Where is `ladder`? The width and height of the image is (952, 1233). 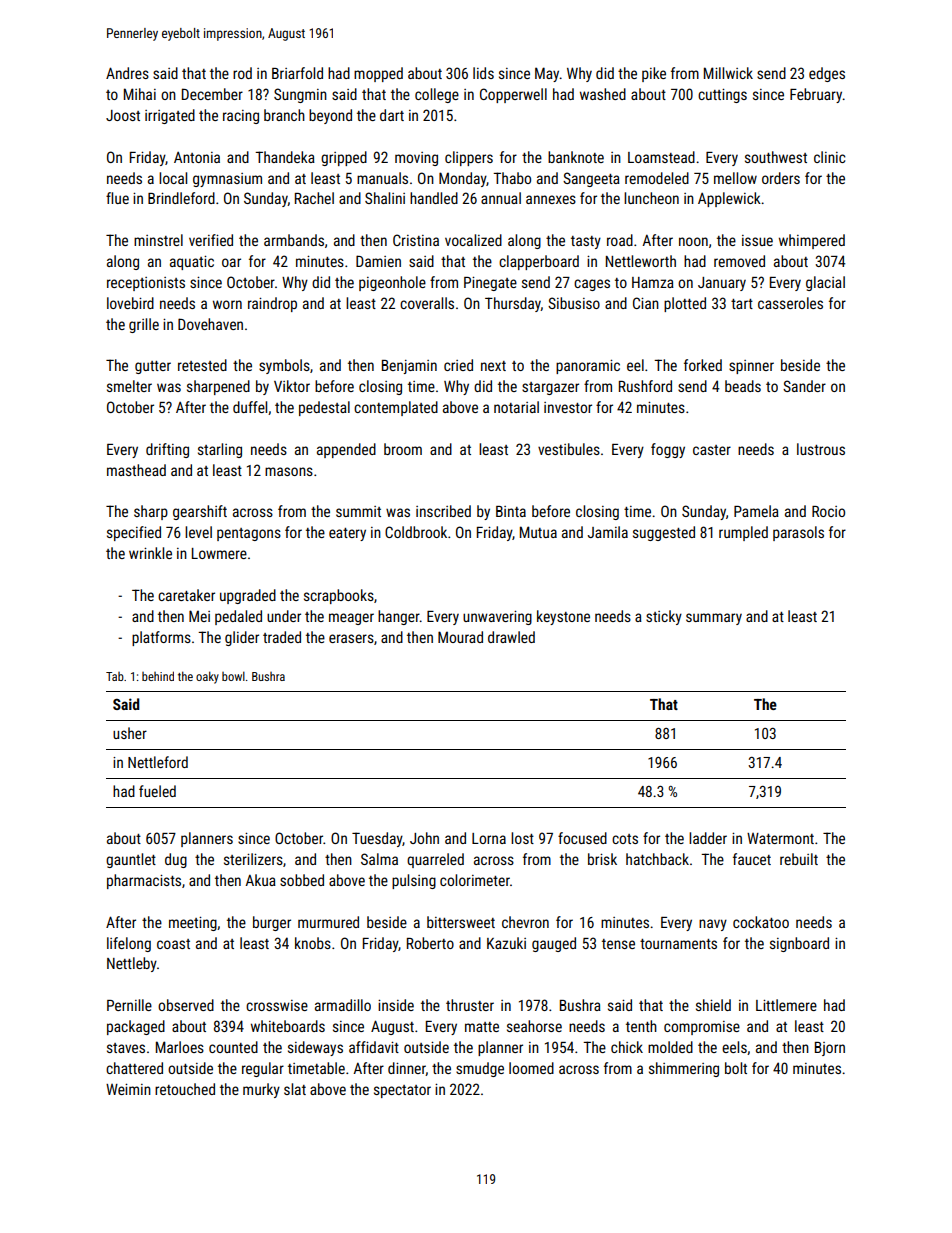 ladder is located at coordinates (708, 838).
